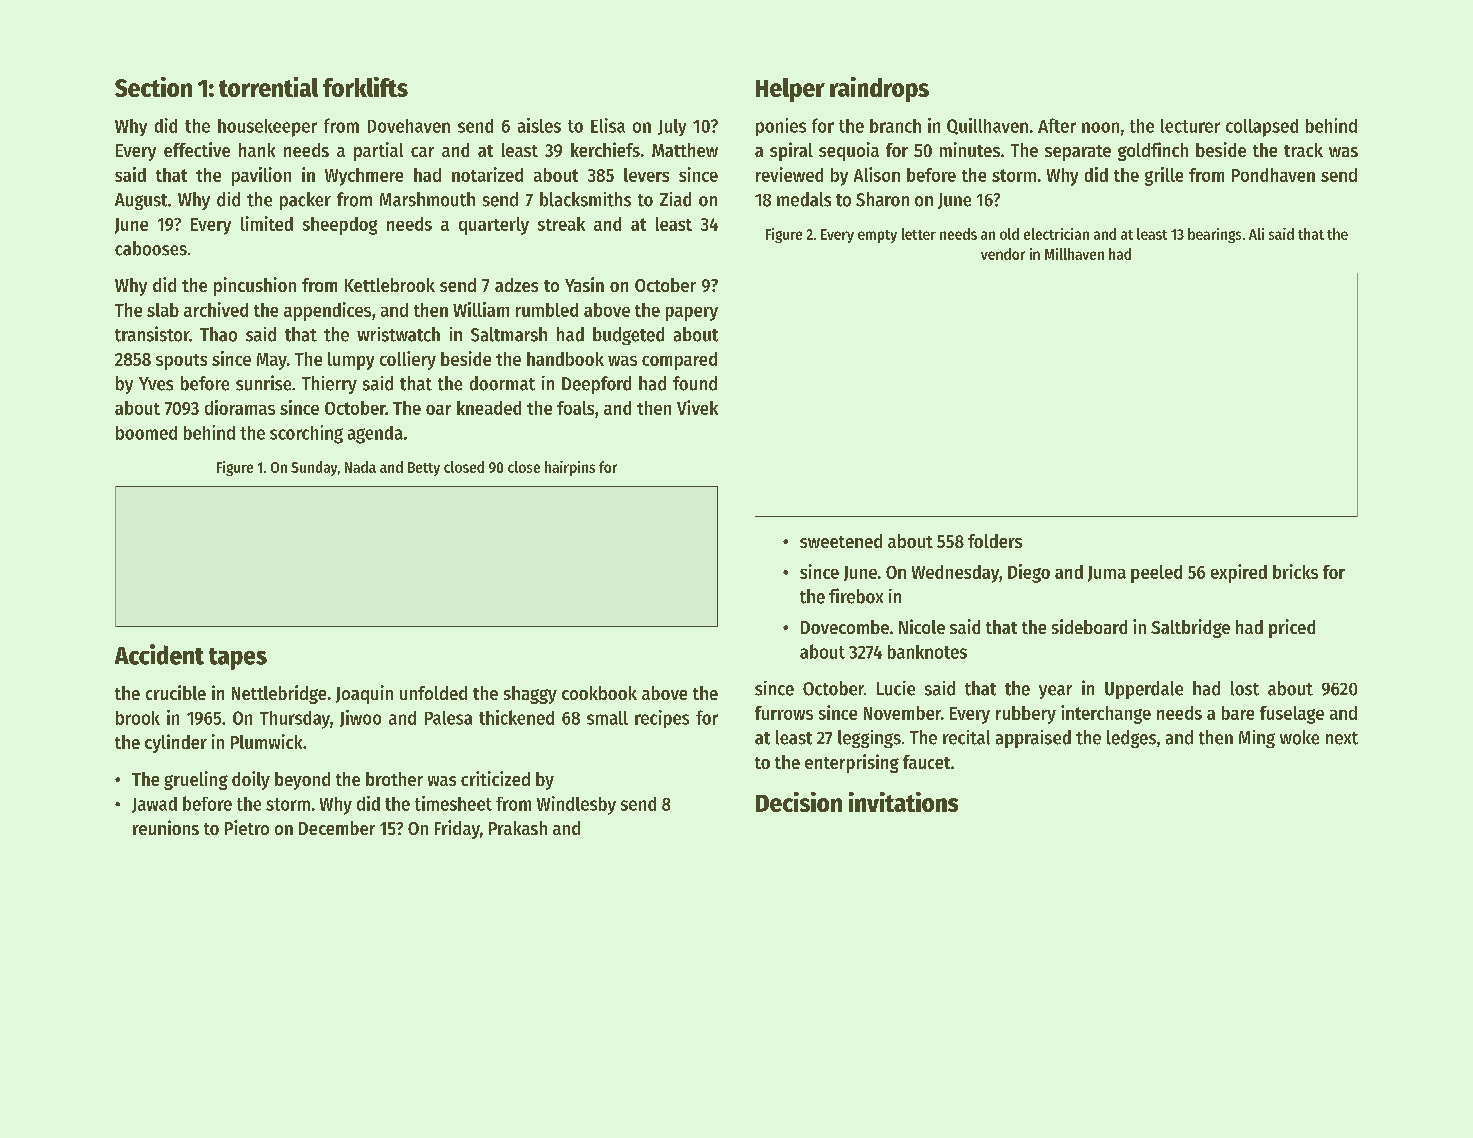 This screenshot has width=1473, height=1138. I want to click on agenda, so click(375, 435).
